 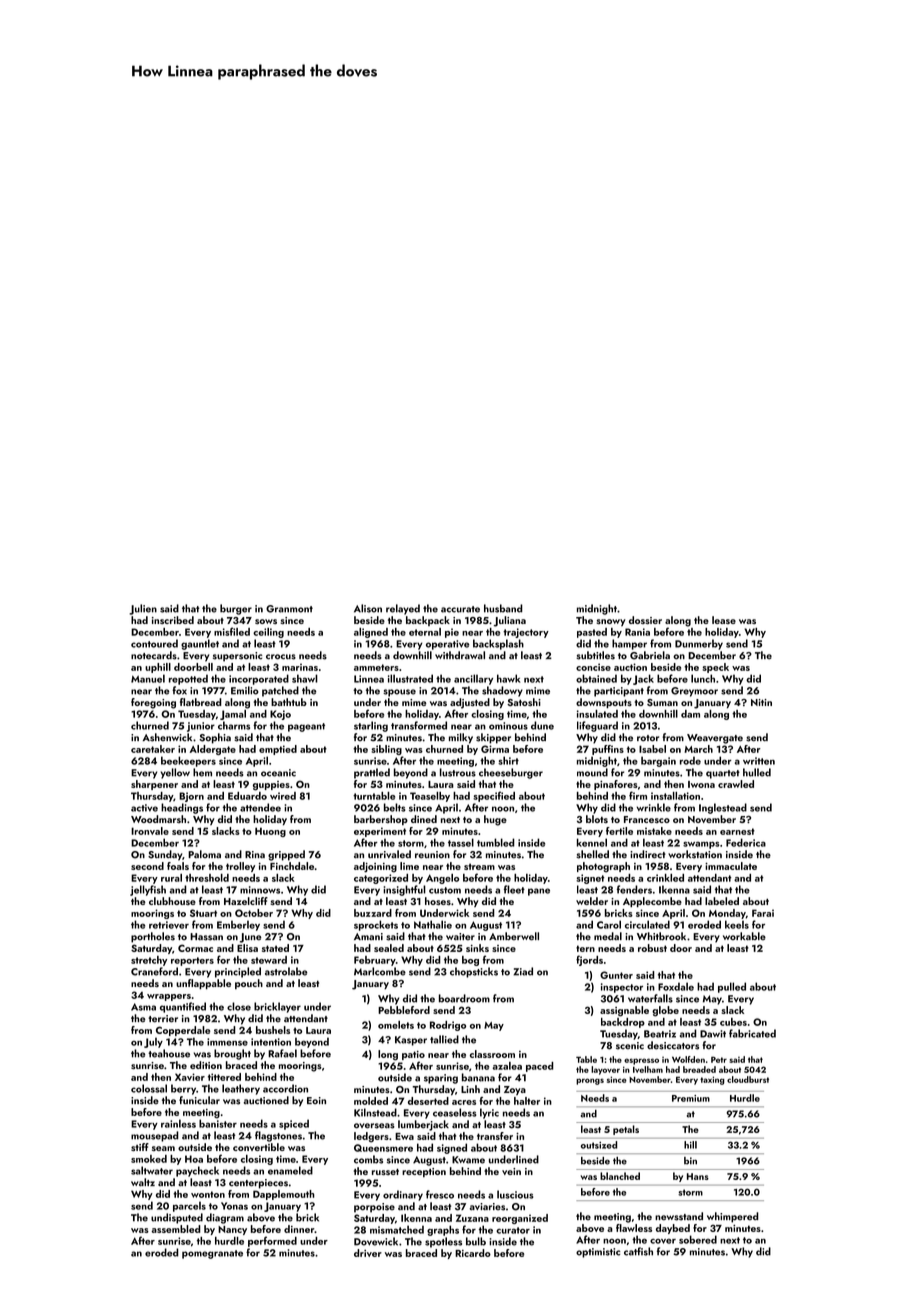 I want to click on clubhouse, so click(x=172, y=901).
